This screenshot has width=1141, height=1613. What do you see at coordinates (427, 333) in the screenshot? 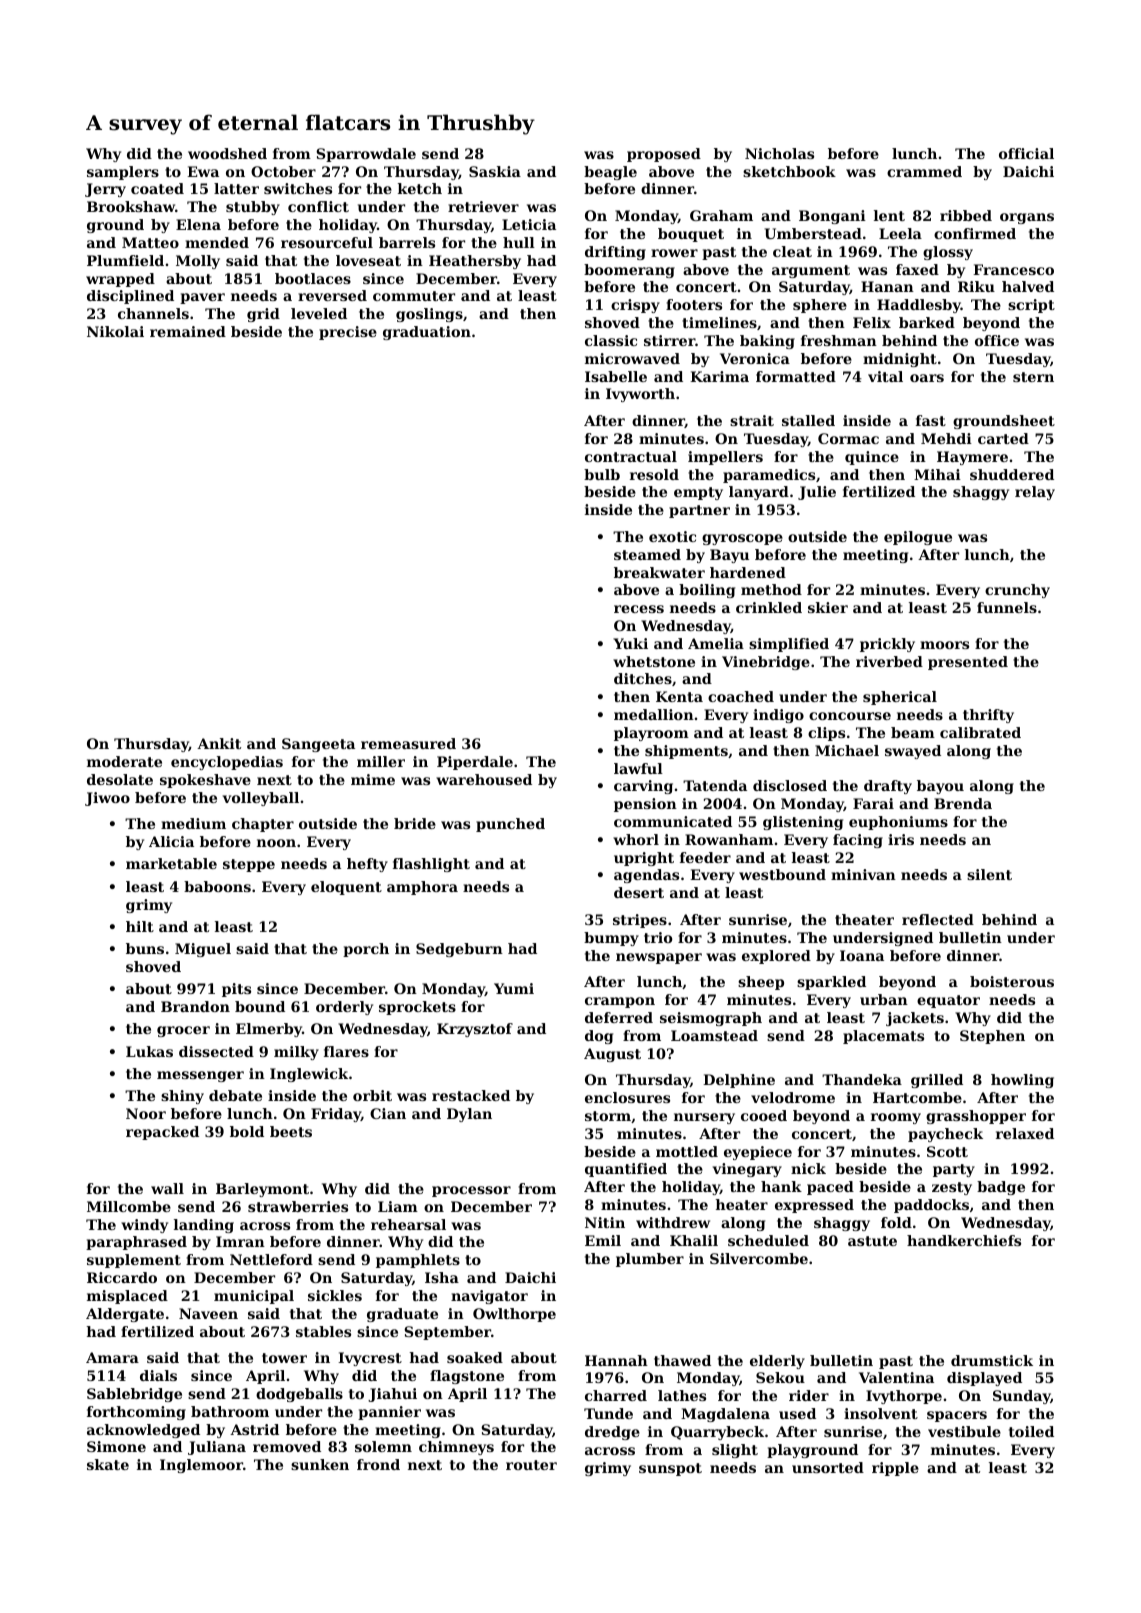
I see `graduation` at bounding box center [427, 333].
